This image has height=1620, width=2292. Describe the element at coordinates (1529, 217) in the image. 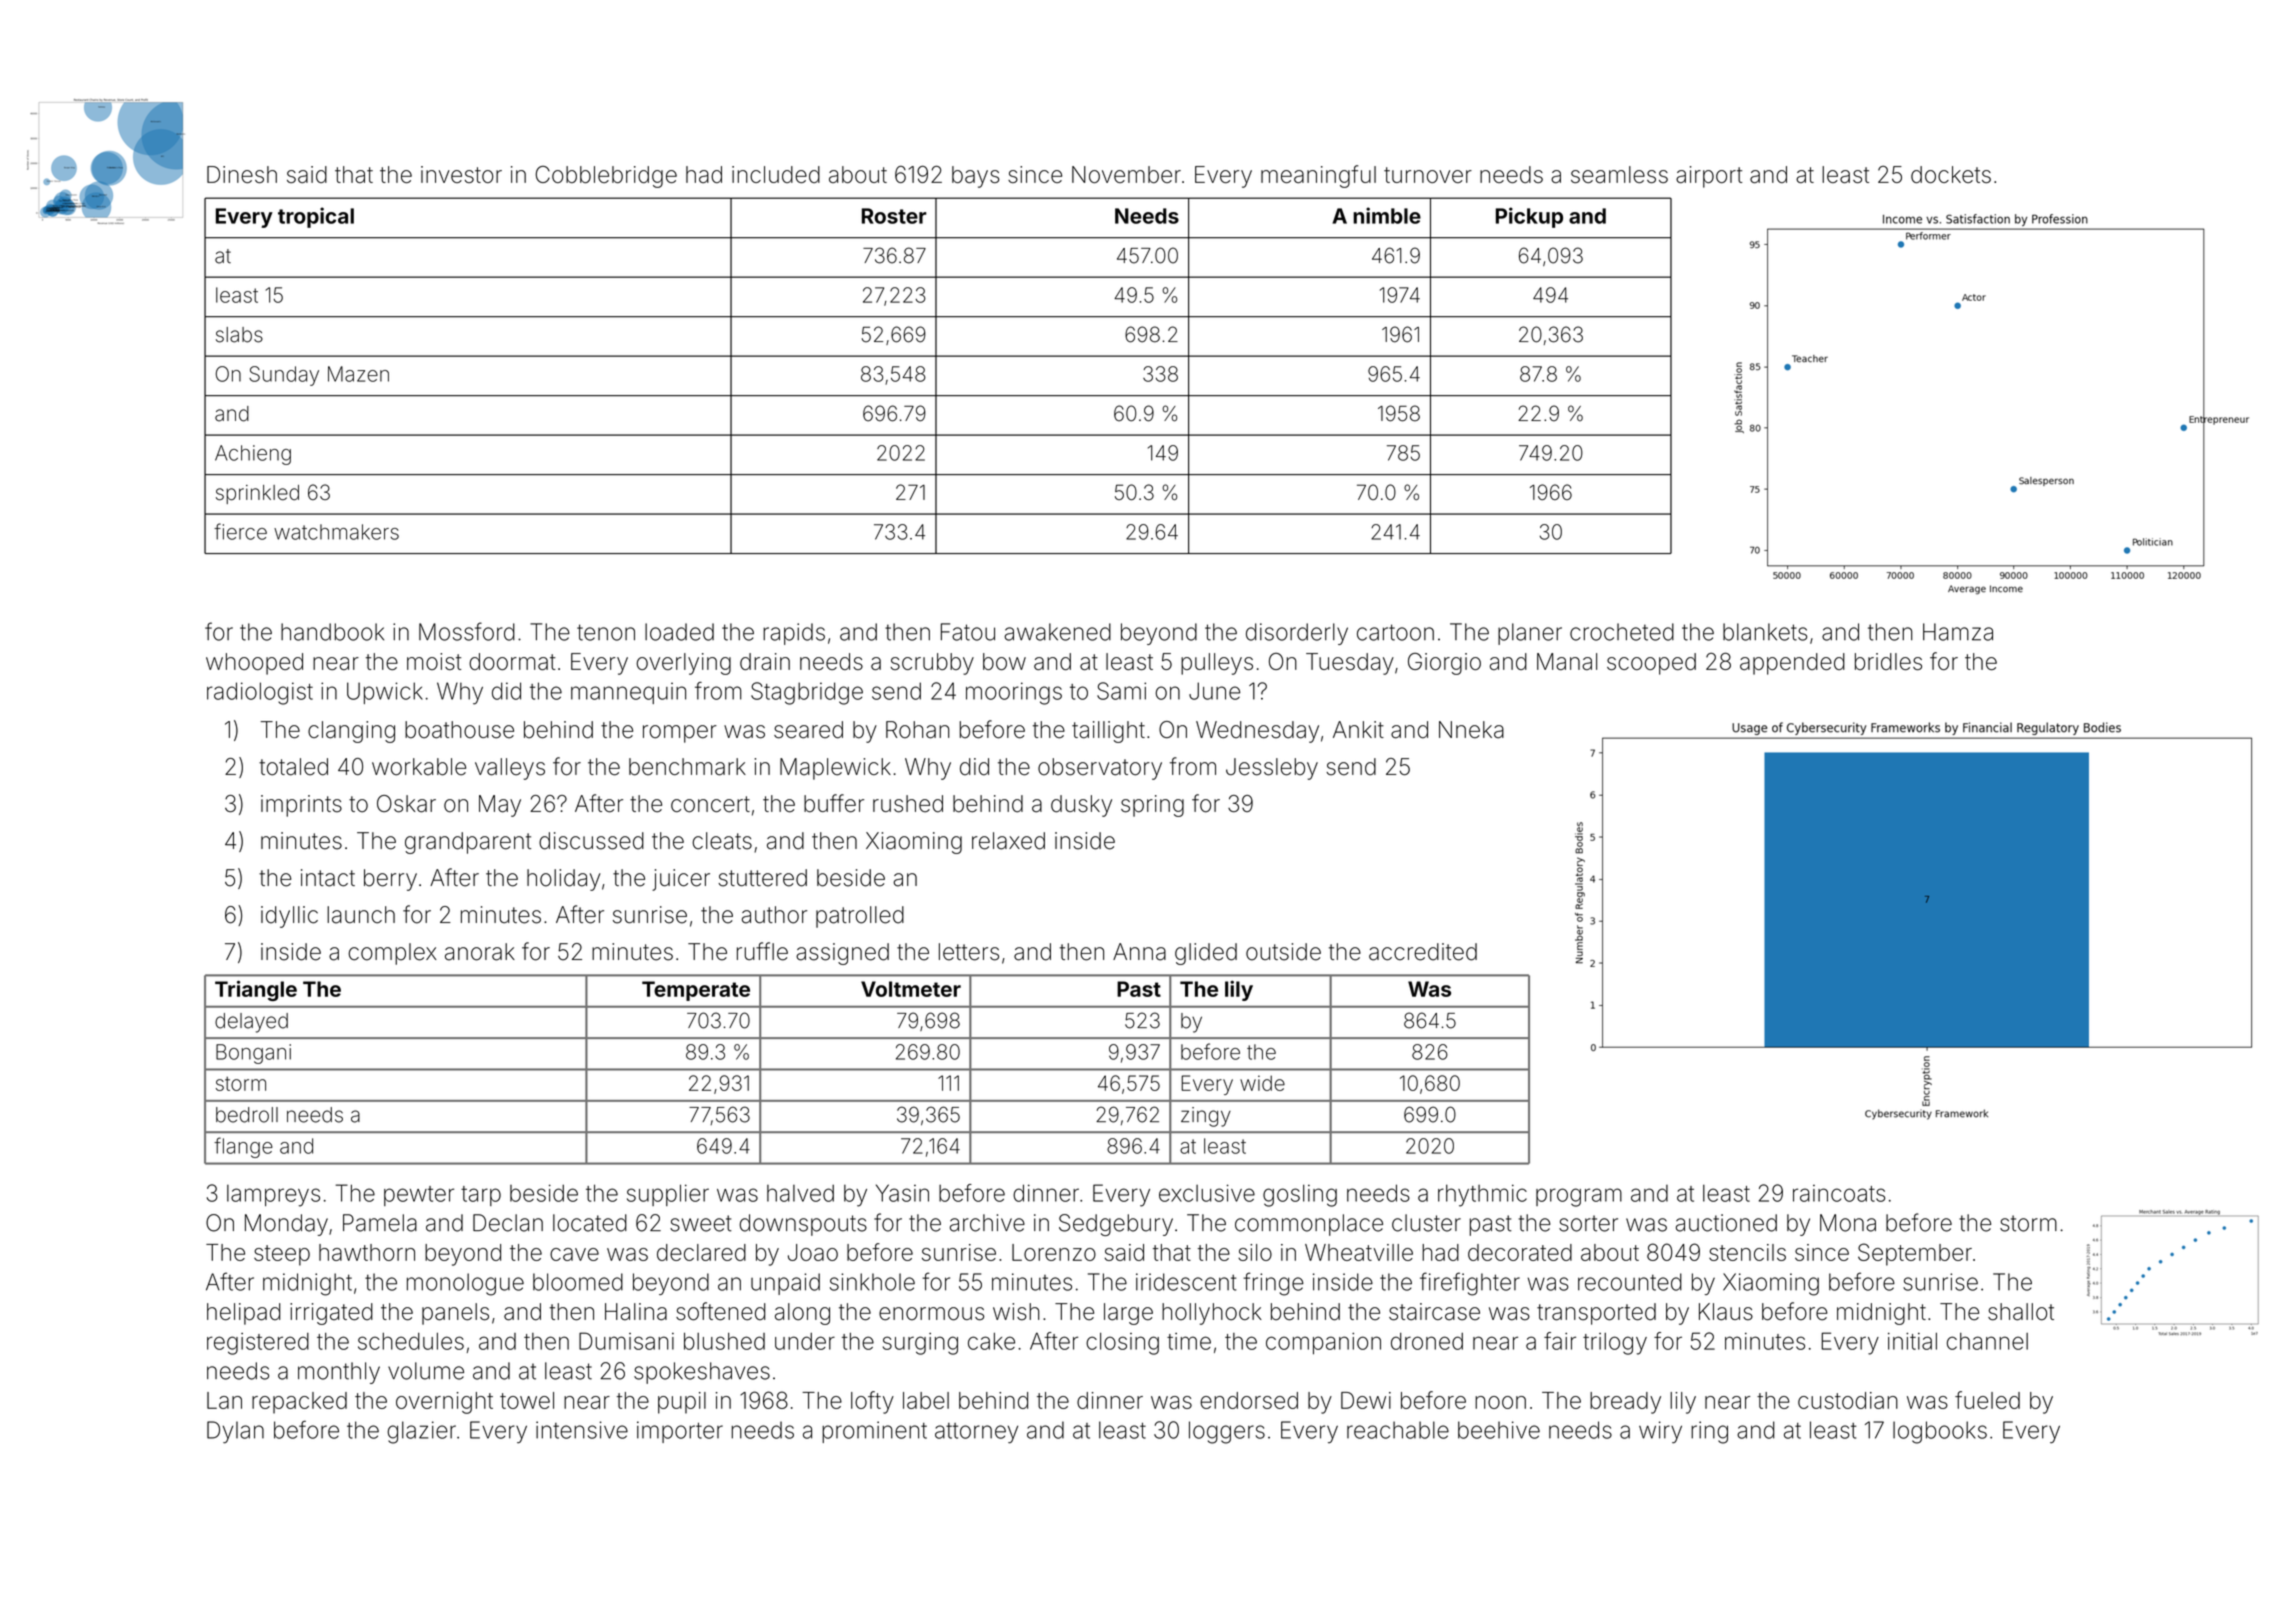

I see `Pickup` at that location.
